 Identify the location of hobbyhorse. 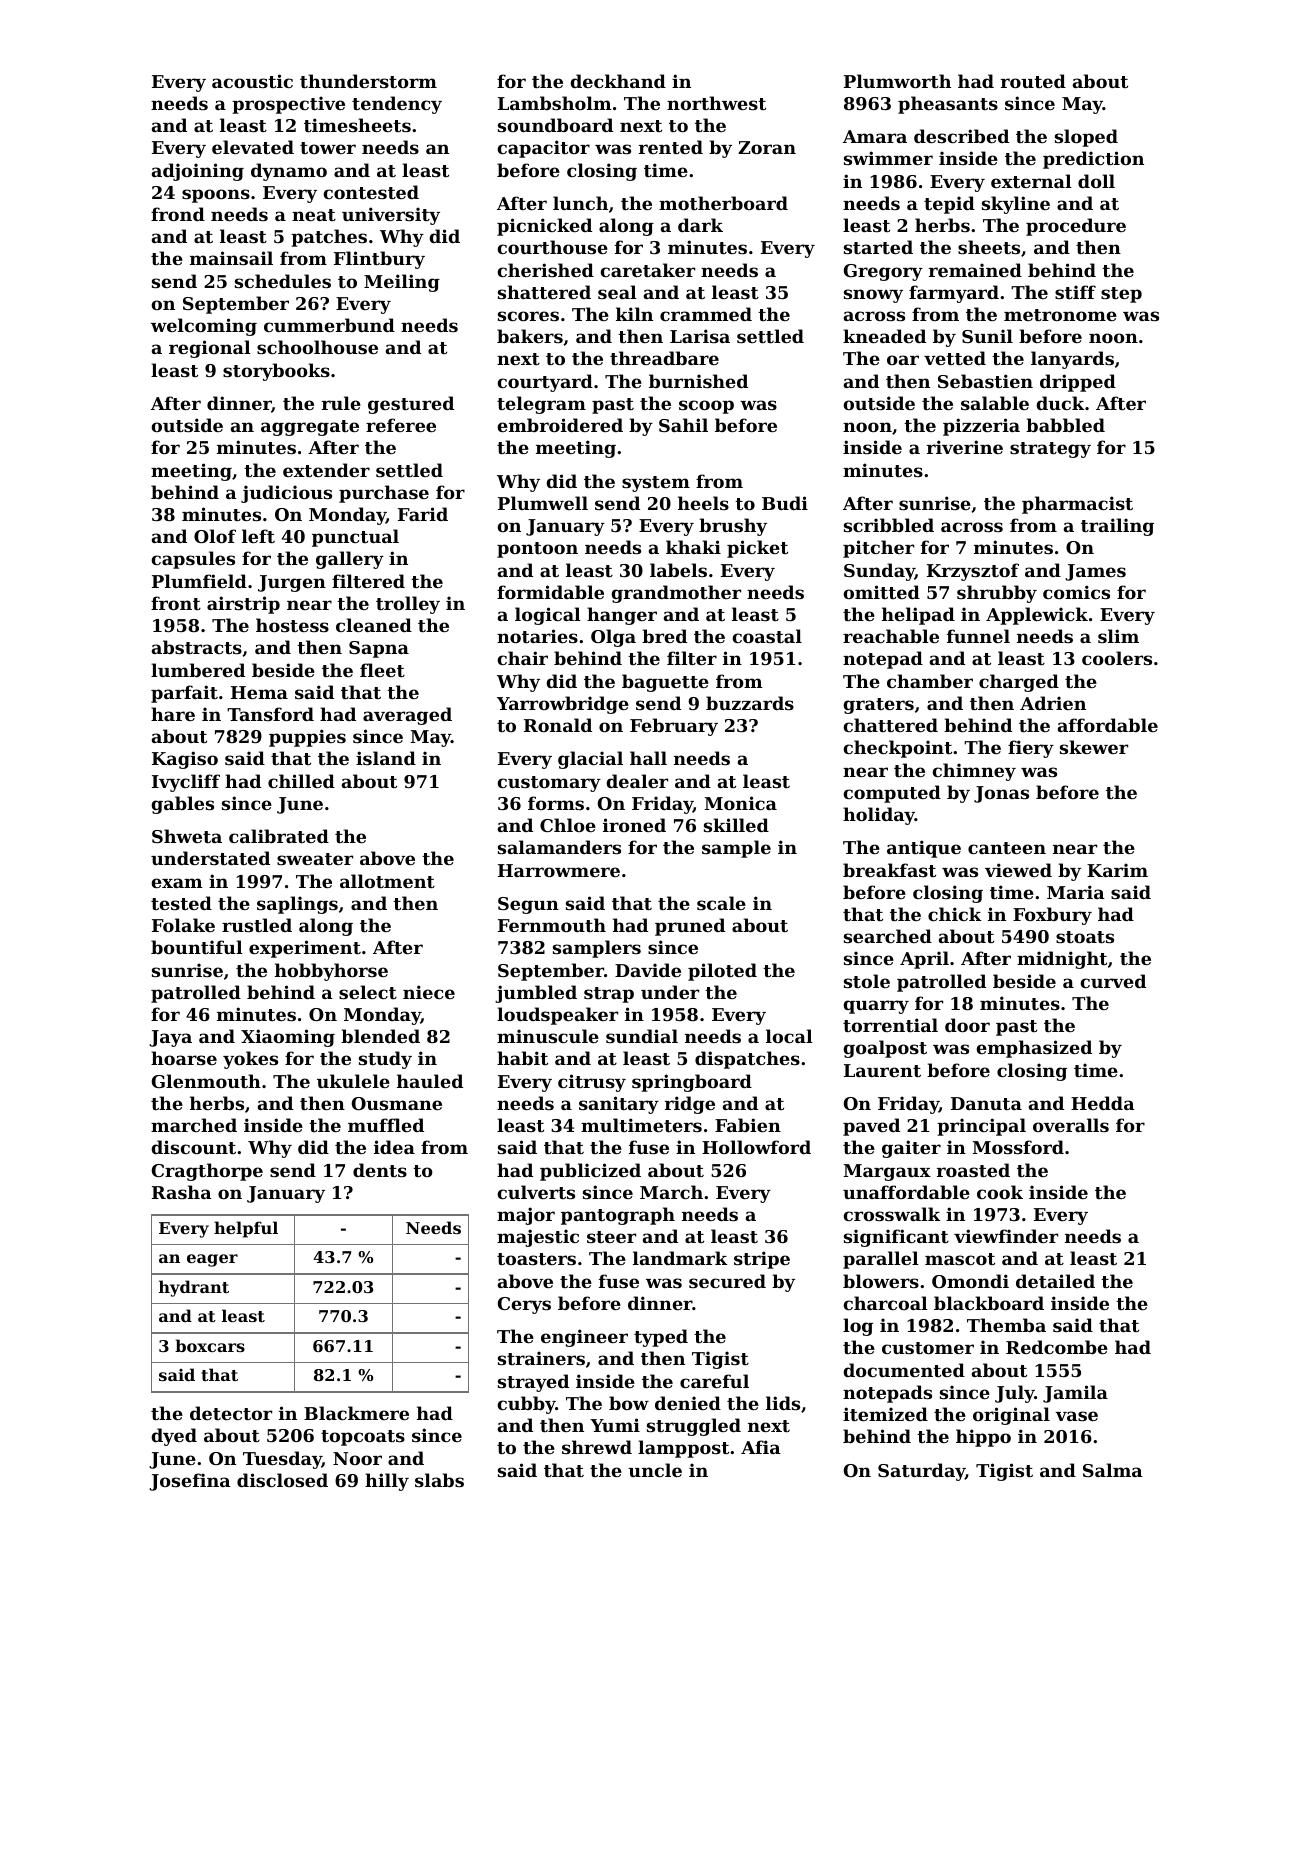
(331, 972).
